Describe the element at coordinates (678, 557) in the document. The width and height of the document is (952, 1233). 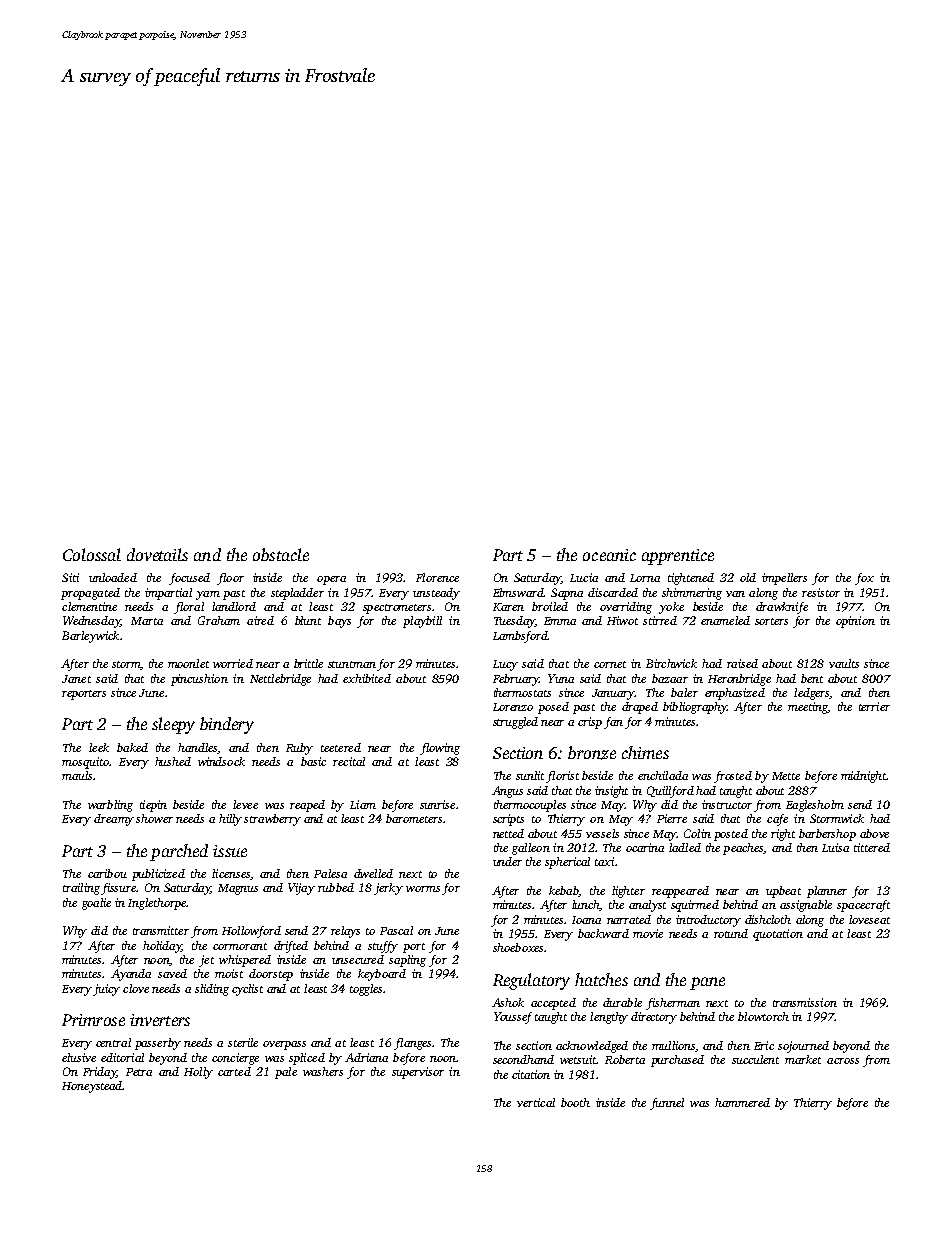
I see `apprentice` at that location.
